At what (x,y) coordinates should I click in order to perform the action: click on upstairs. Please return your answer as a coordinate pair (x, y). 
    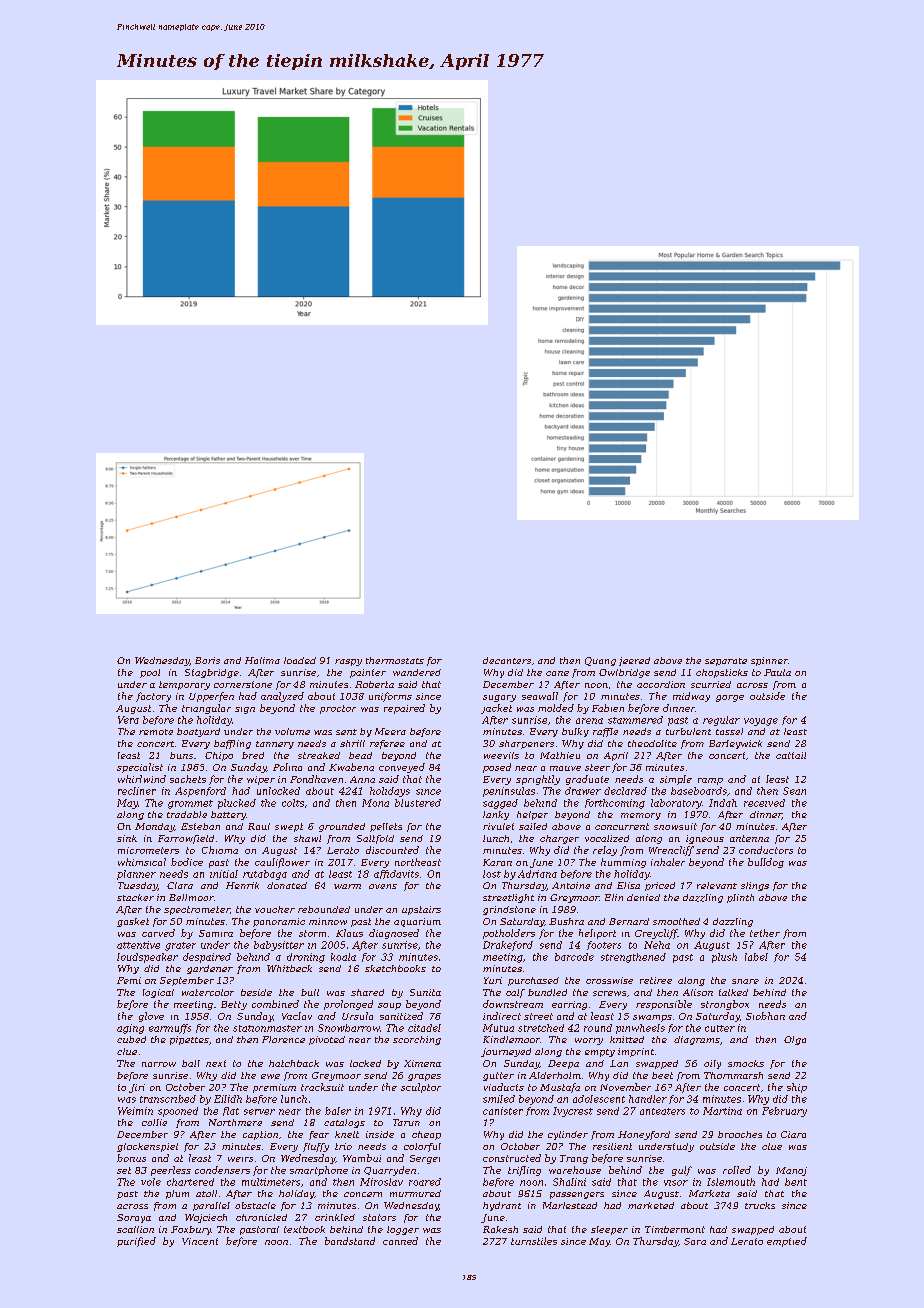
    Looking at the image, I should click on (421, 910).
